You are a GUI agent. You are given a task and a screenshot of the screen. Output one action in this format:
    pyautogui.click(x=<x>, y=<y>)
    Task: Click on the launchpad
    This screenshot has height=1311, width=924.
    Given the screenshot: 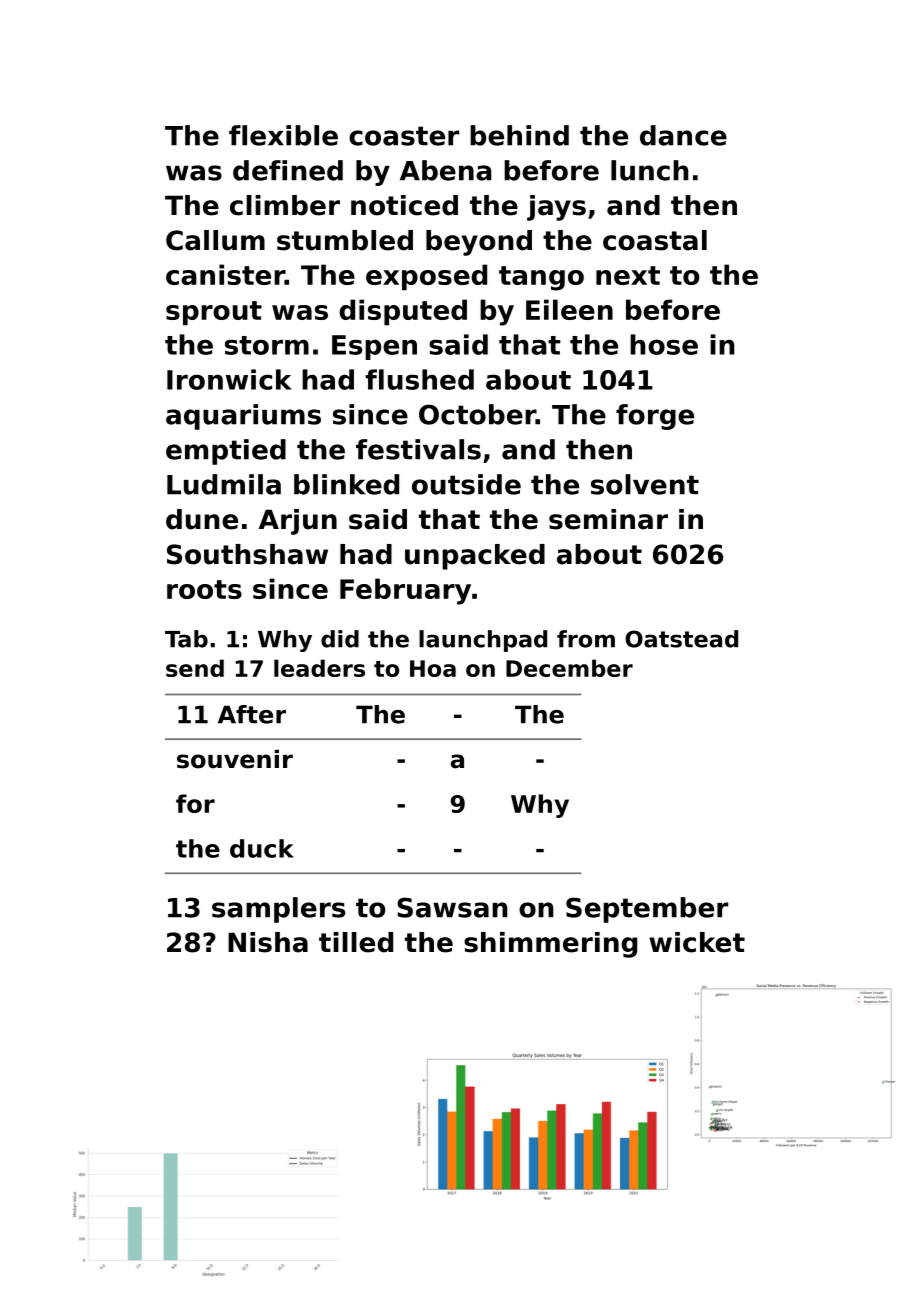 What is the action you would take?
    pyautogui.click(x=483, y=641)
